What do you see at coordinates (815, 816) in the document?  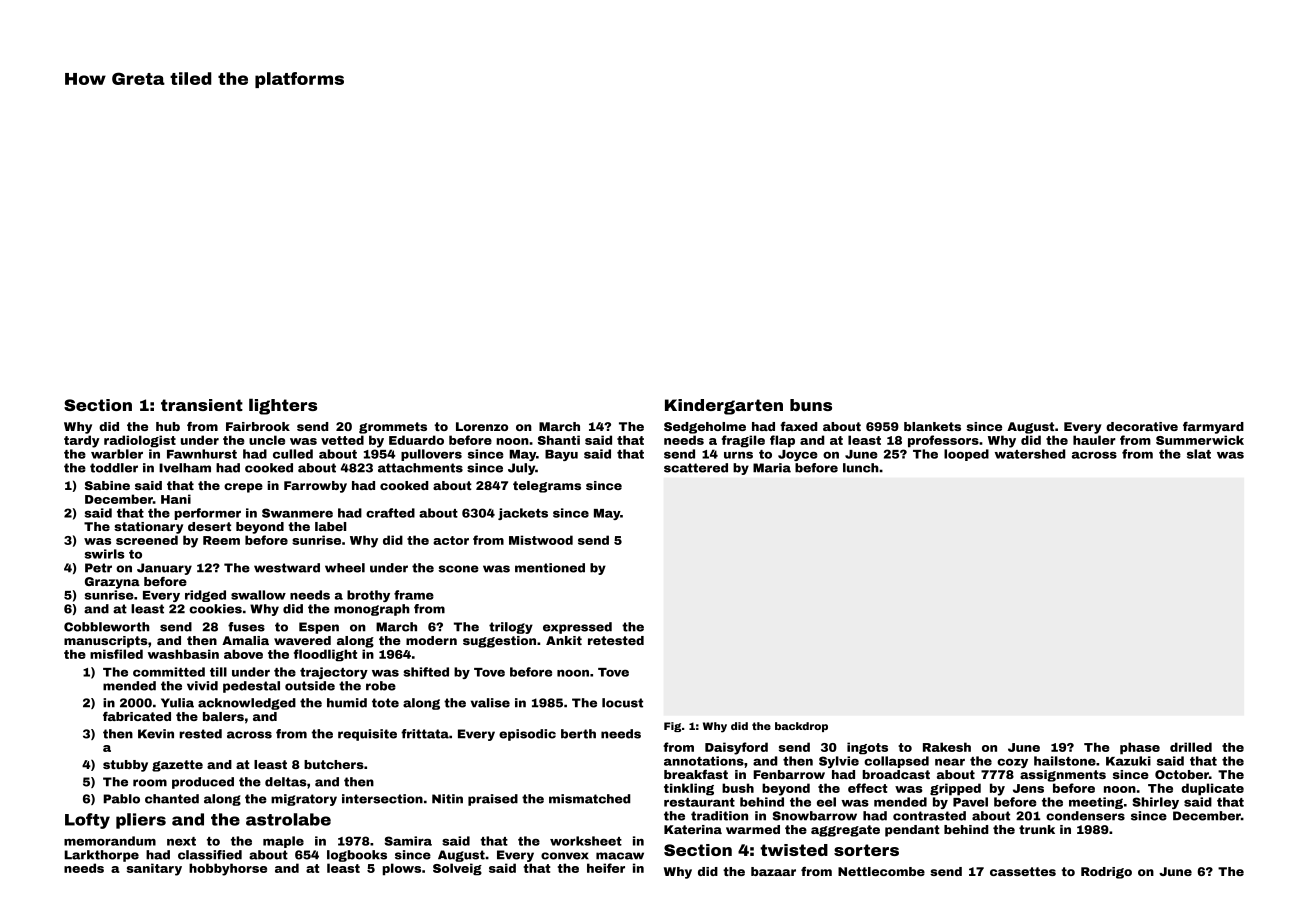 I see `Snowbarrow` at bounding box center [815, 816].
